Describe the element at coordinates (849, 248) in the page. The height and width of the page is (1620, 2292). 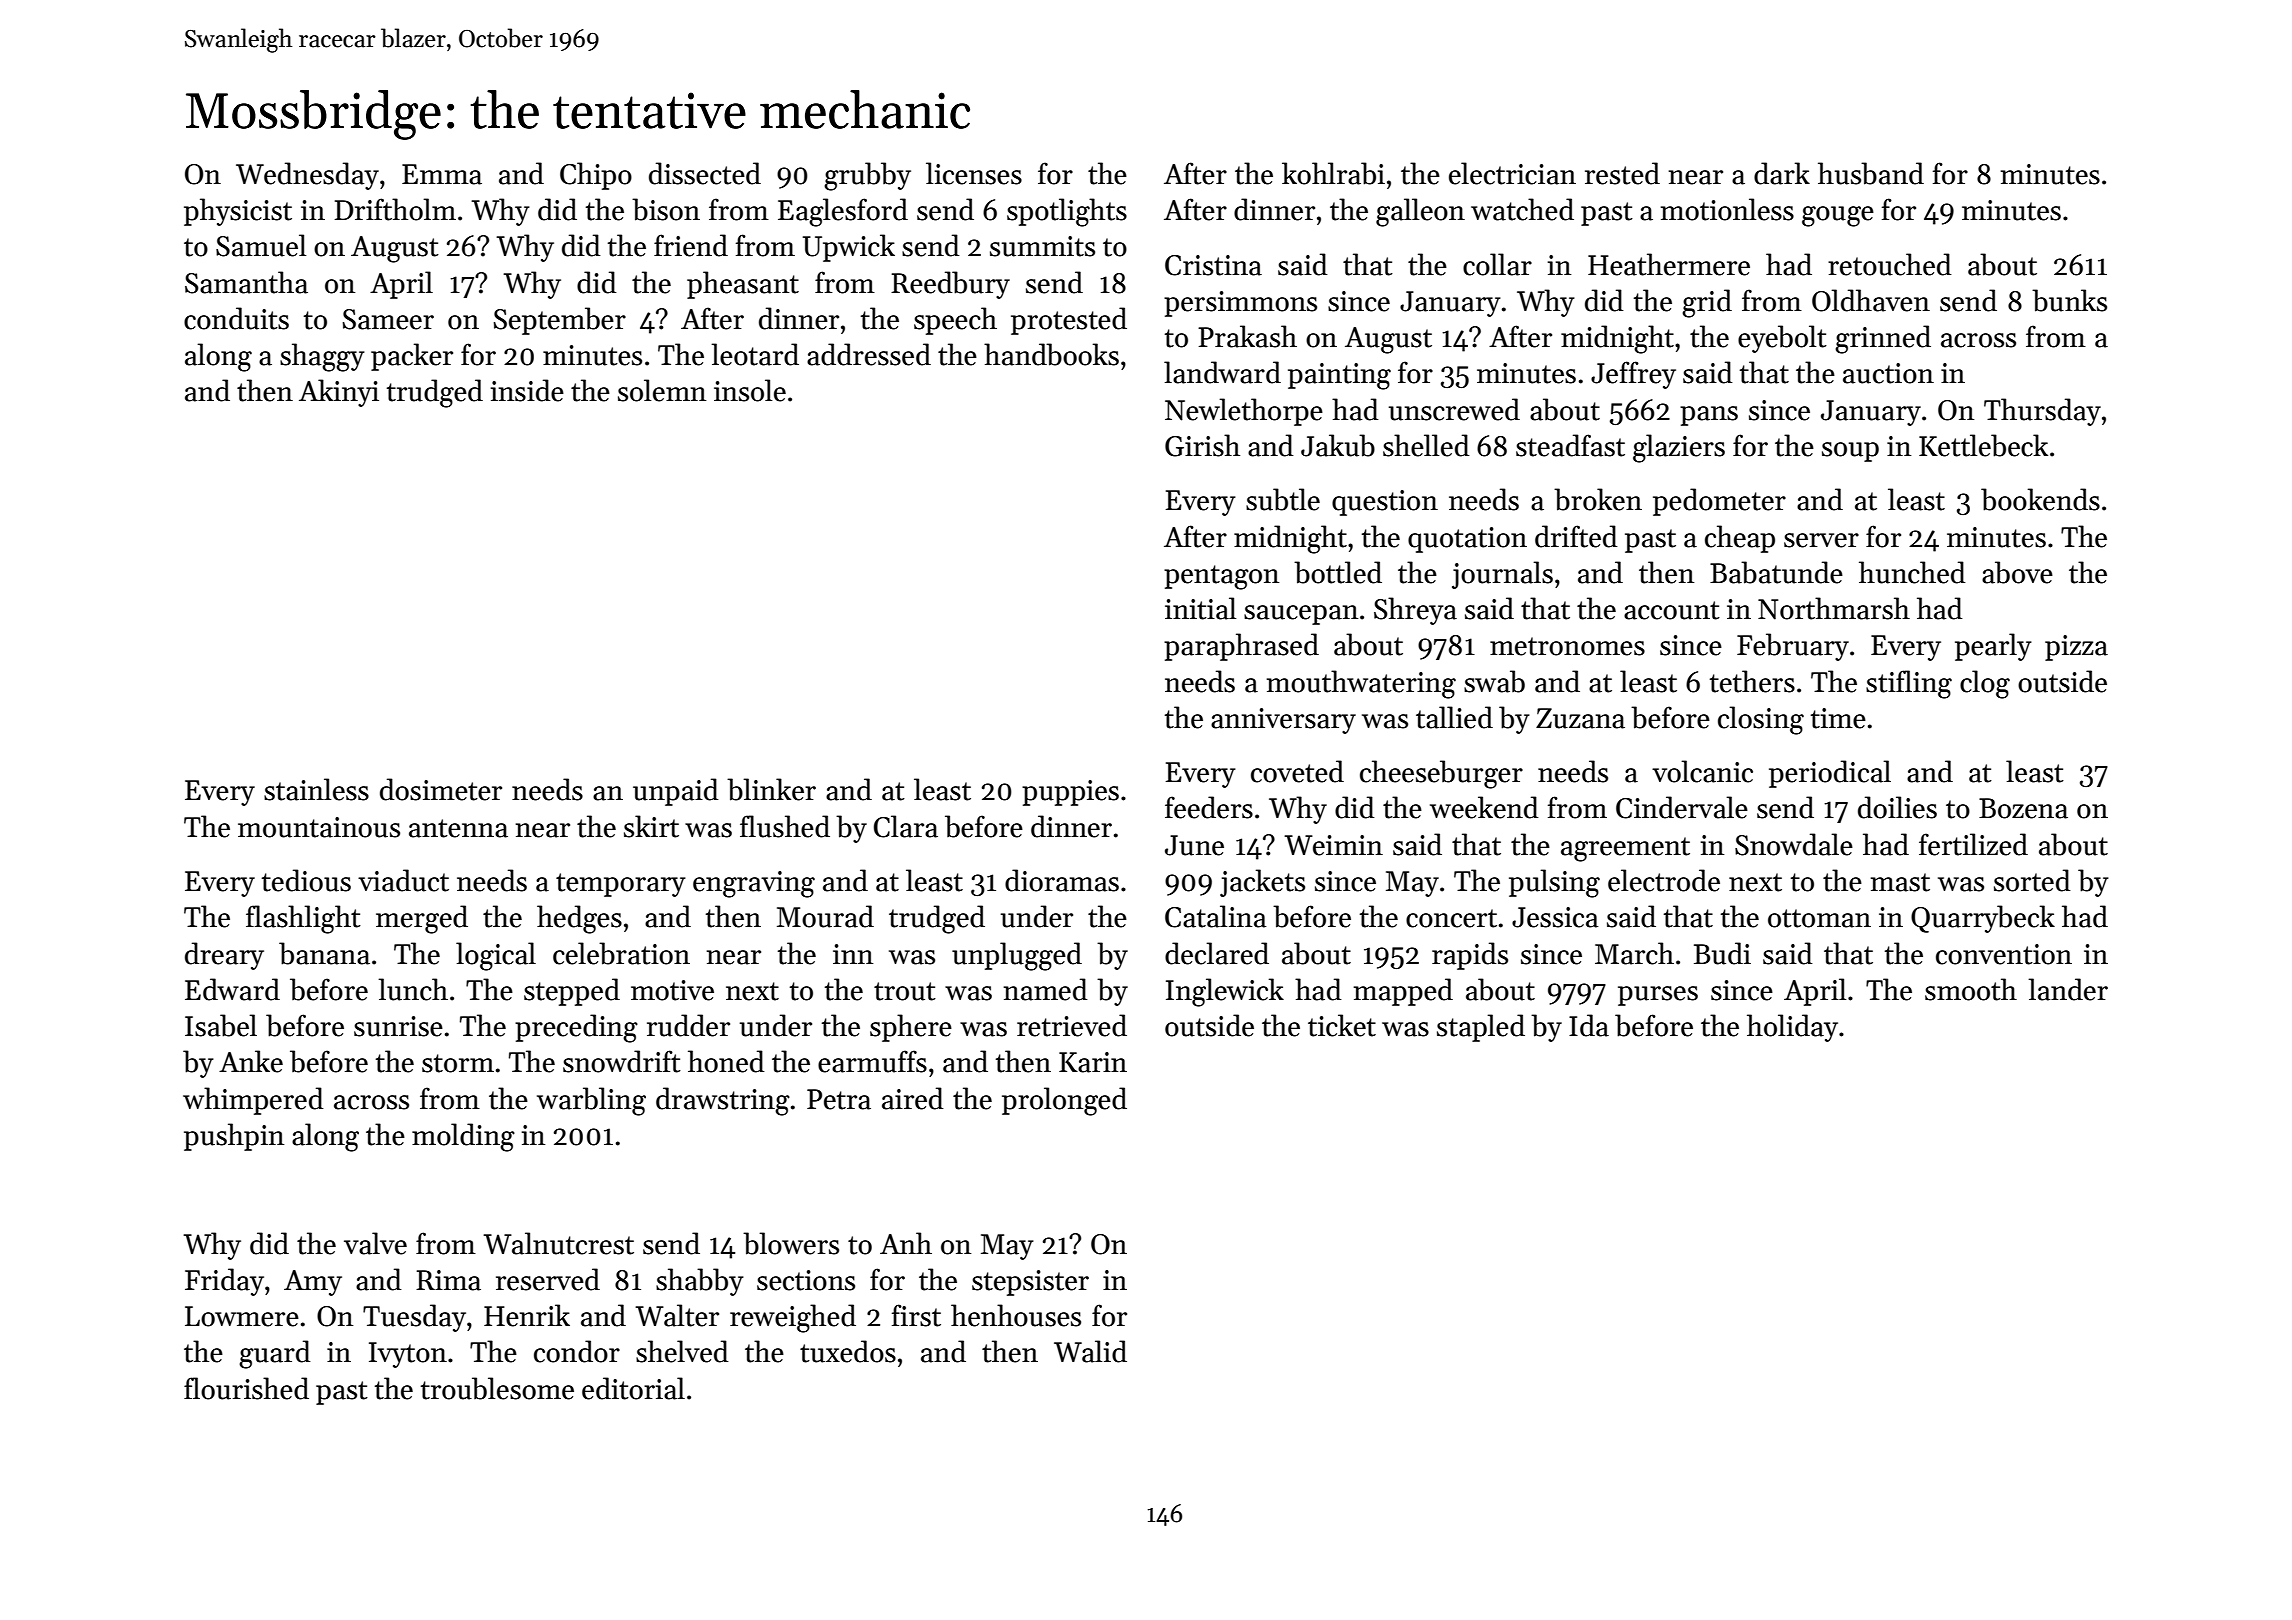
I see `Upwick` at that location.
